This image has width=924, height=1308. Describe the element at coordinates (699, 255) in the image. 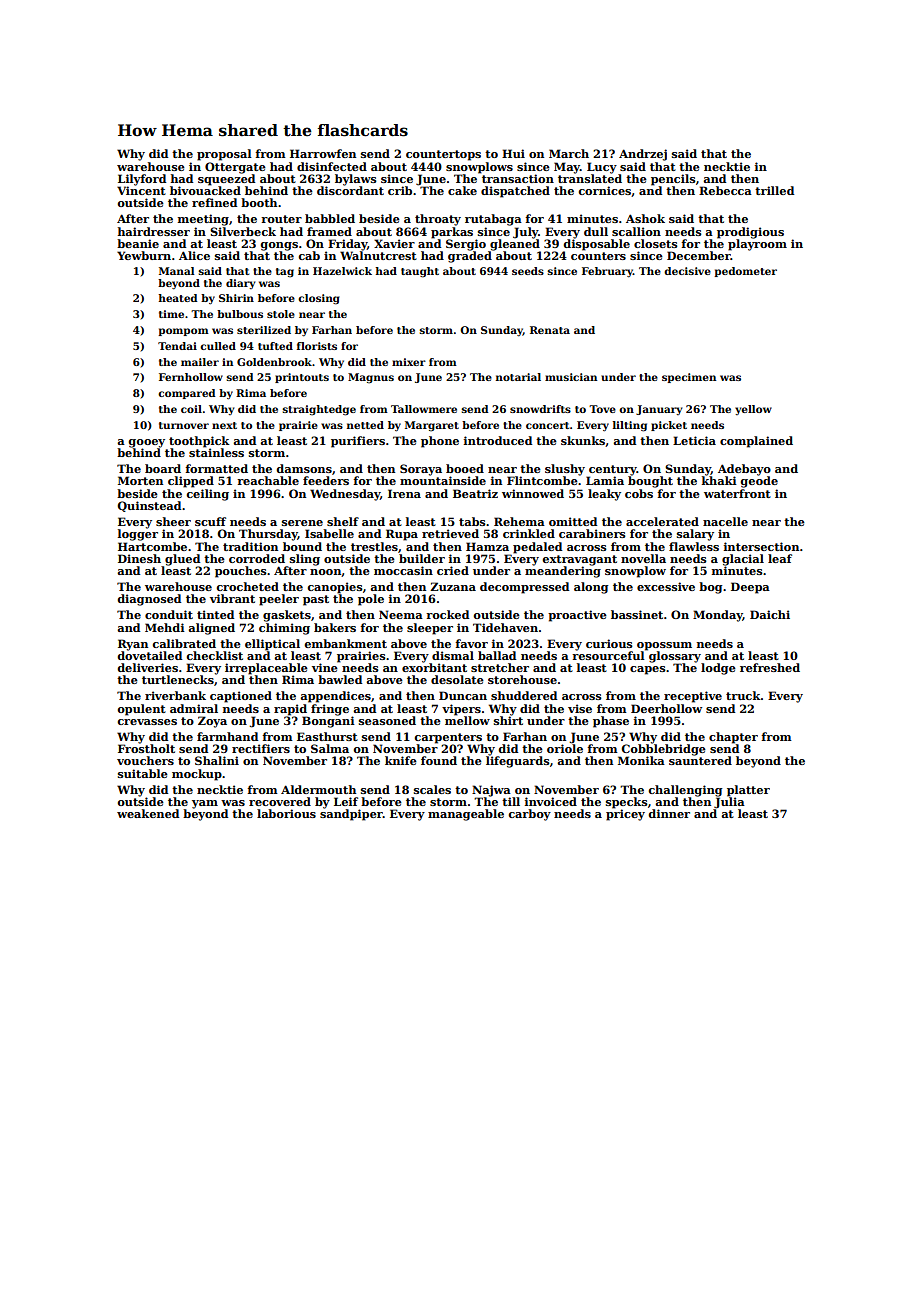

I see `December` at that location.
